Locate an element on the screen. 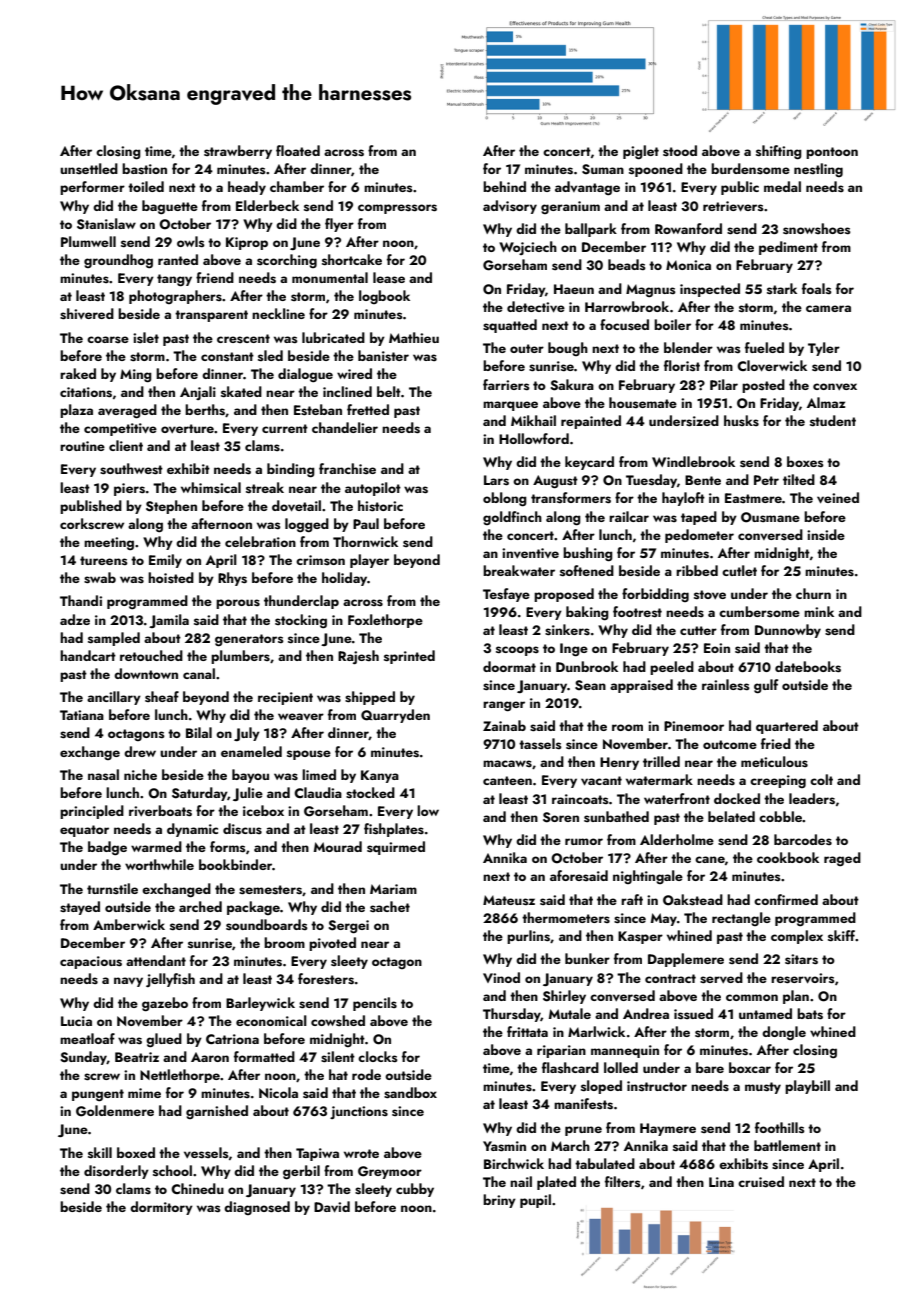 This screenshot has height=1308, width=924. Chinedu is located at coordinates (197, 1188).
